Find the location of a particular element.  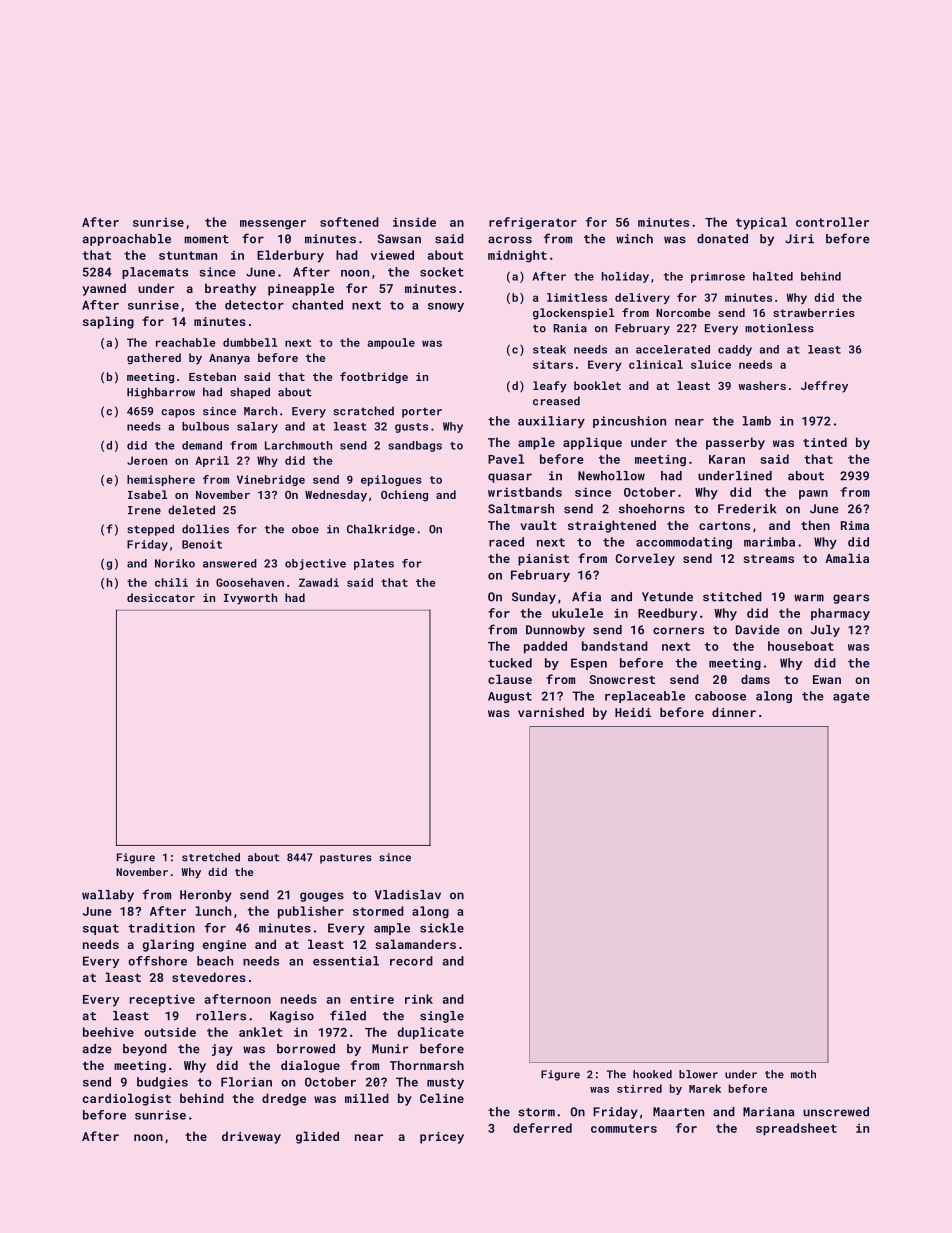

Larchmouth is located at coordinates (298, 445).
